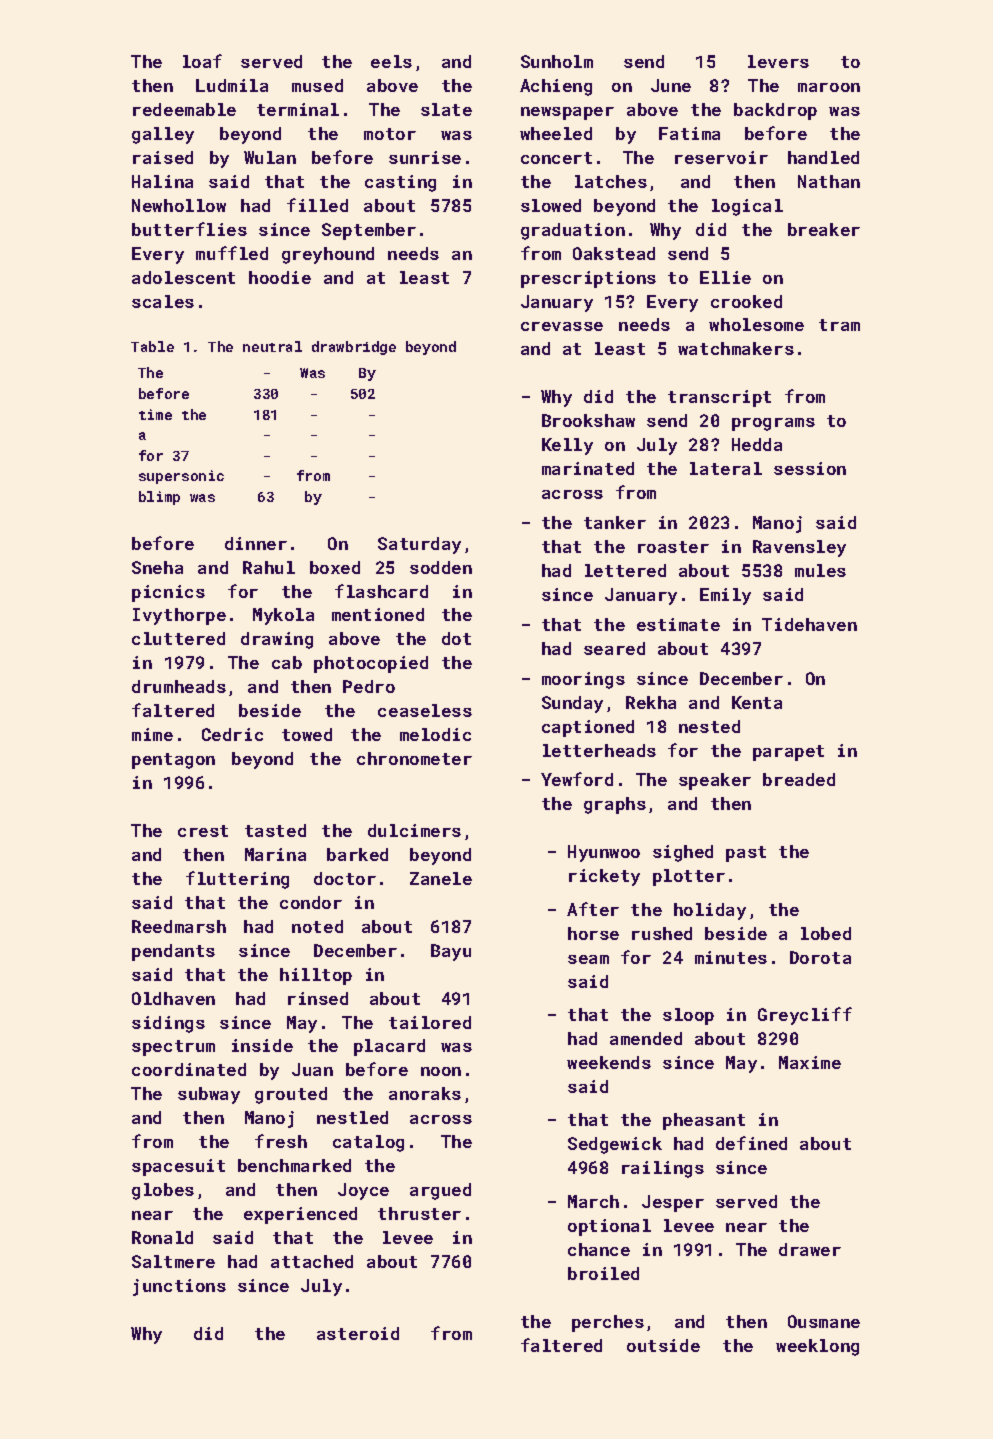 The image size is (993, 1439). Describe the element at coordinates (557, 61) in the document. I see `Sunholm` at that location.
